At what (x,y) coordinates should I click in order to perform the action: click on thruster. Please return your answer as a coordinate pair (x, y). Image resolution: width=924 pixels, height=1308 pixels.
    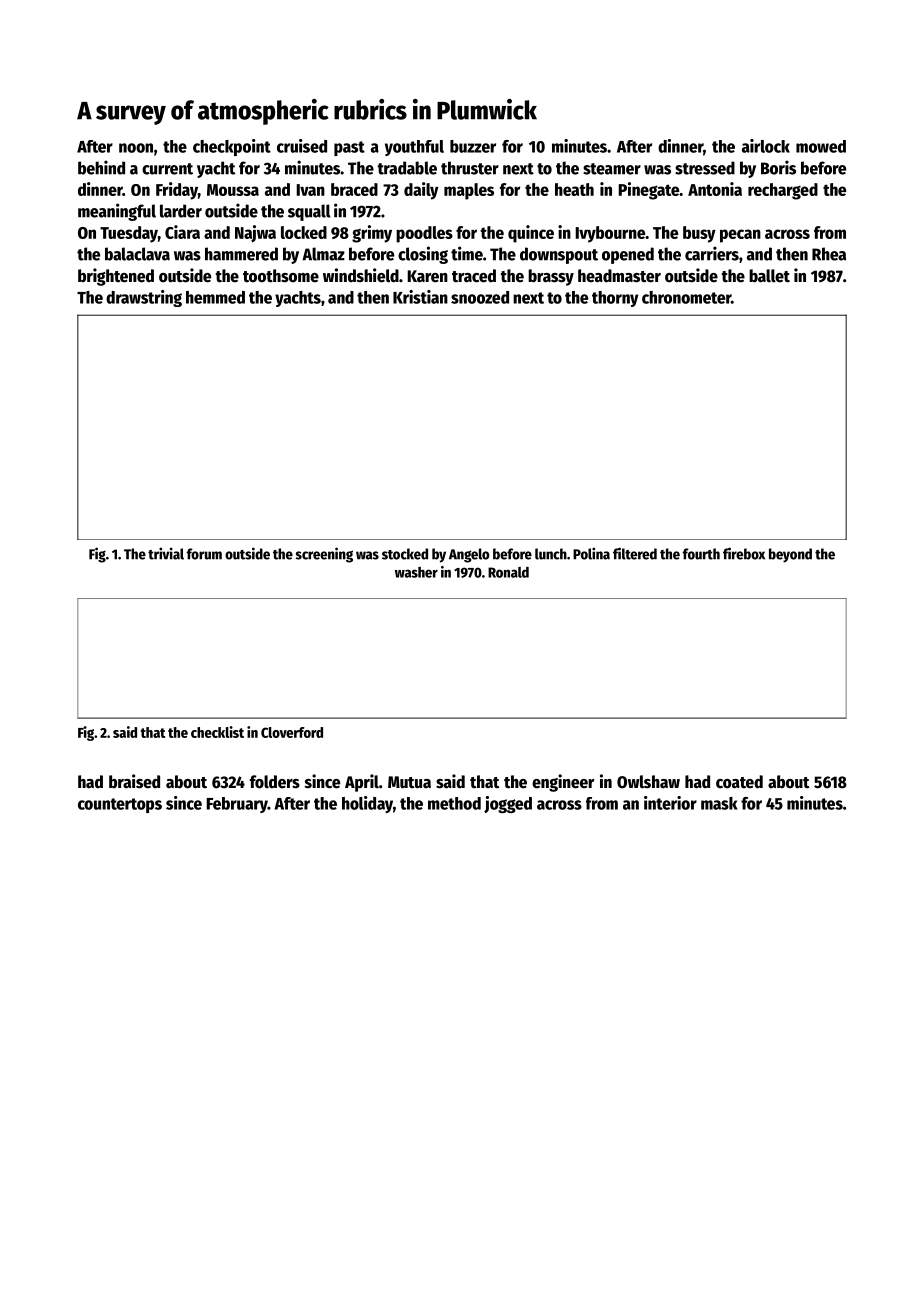
    Looking at the image, I should click on (470, 168).
